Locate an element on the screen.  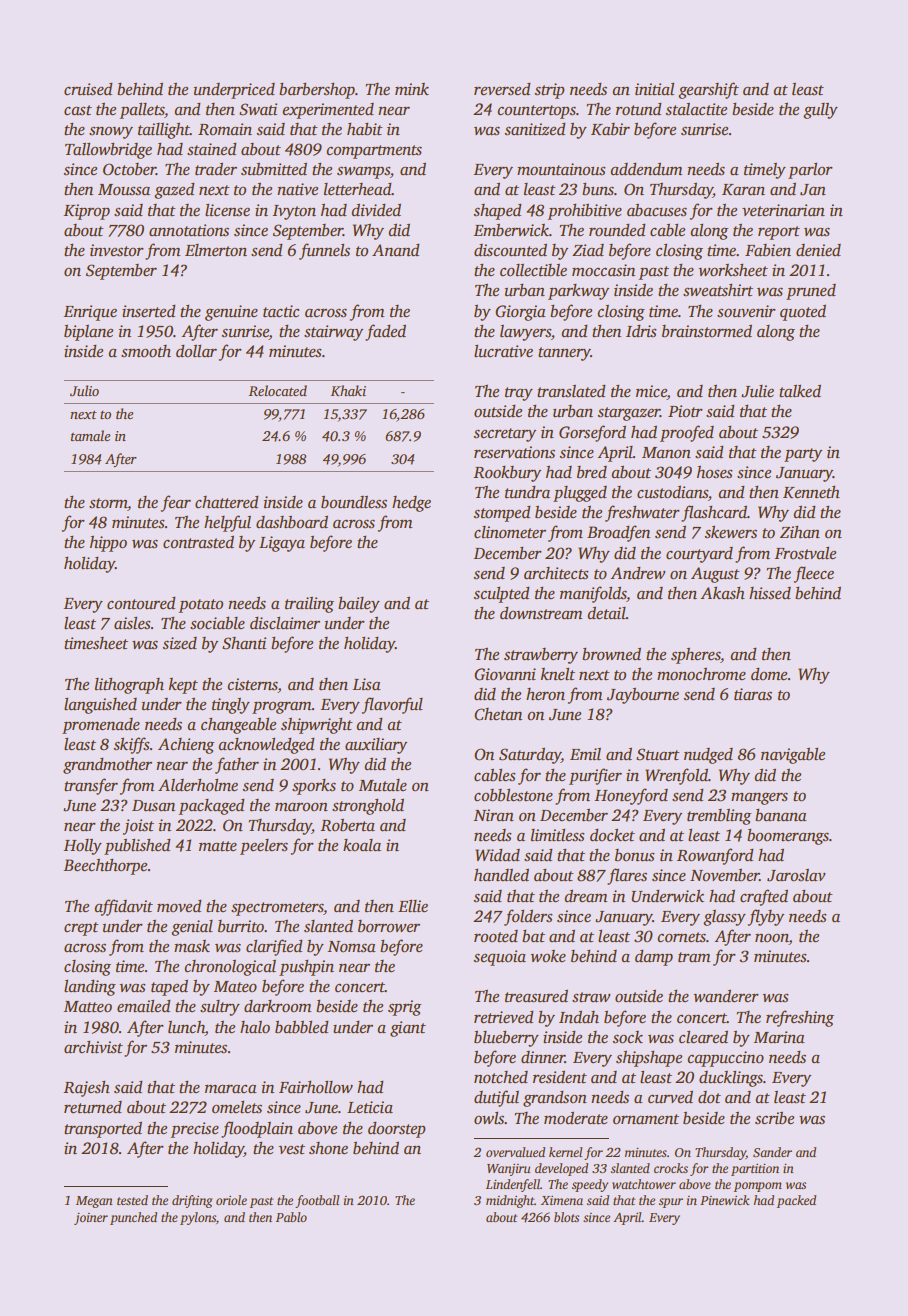
reversed is located at coordinates (502, 89).
